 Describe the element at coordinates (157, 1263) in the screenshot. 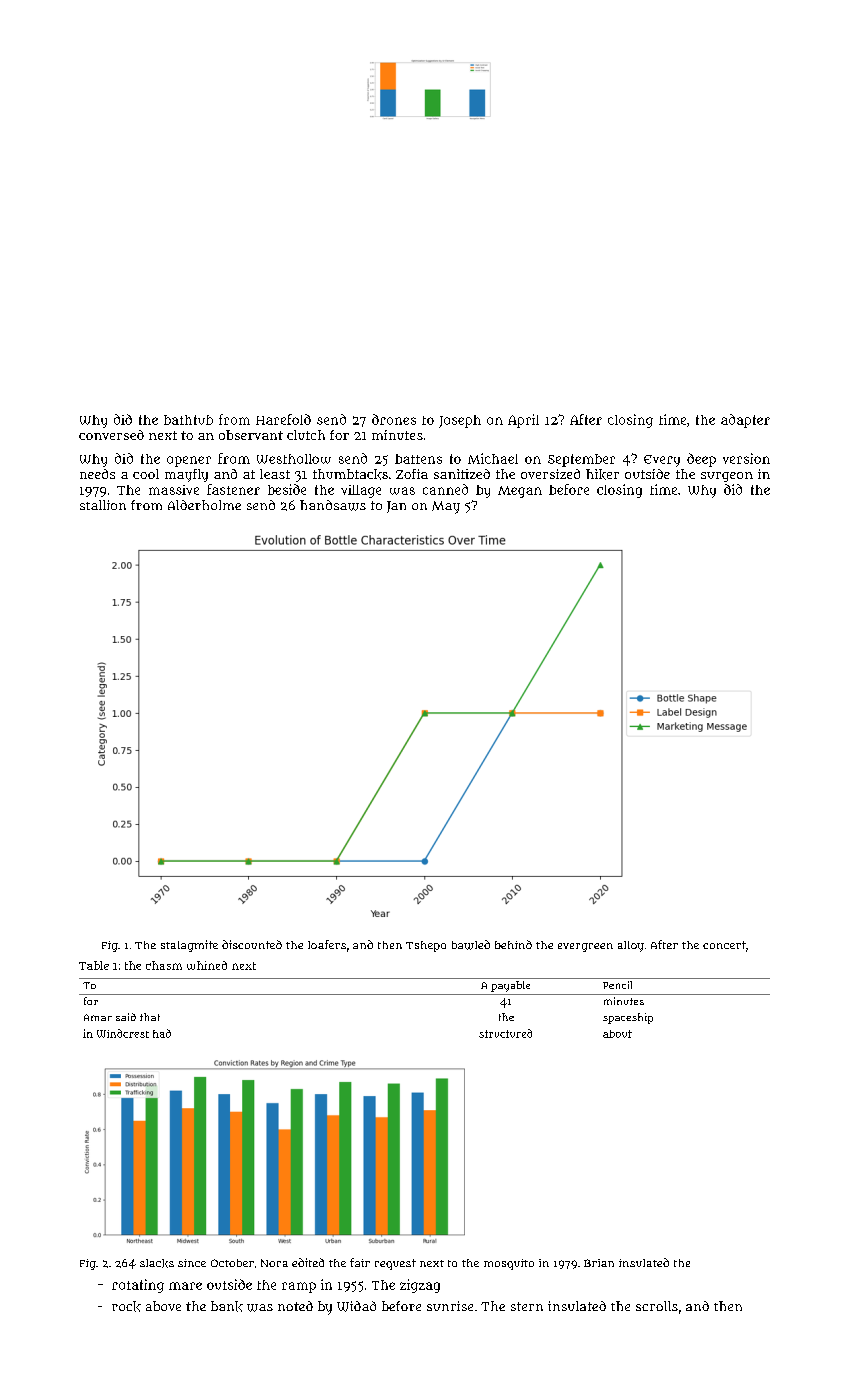

I see `slacks` at that location.
